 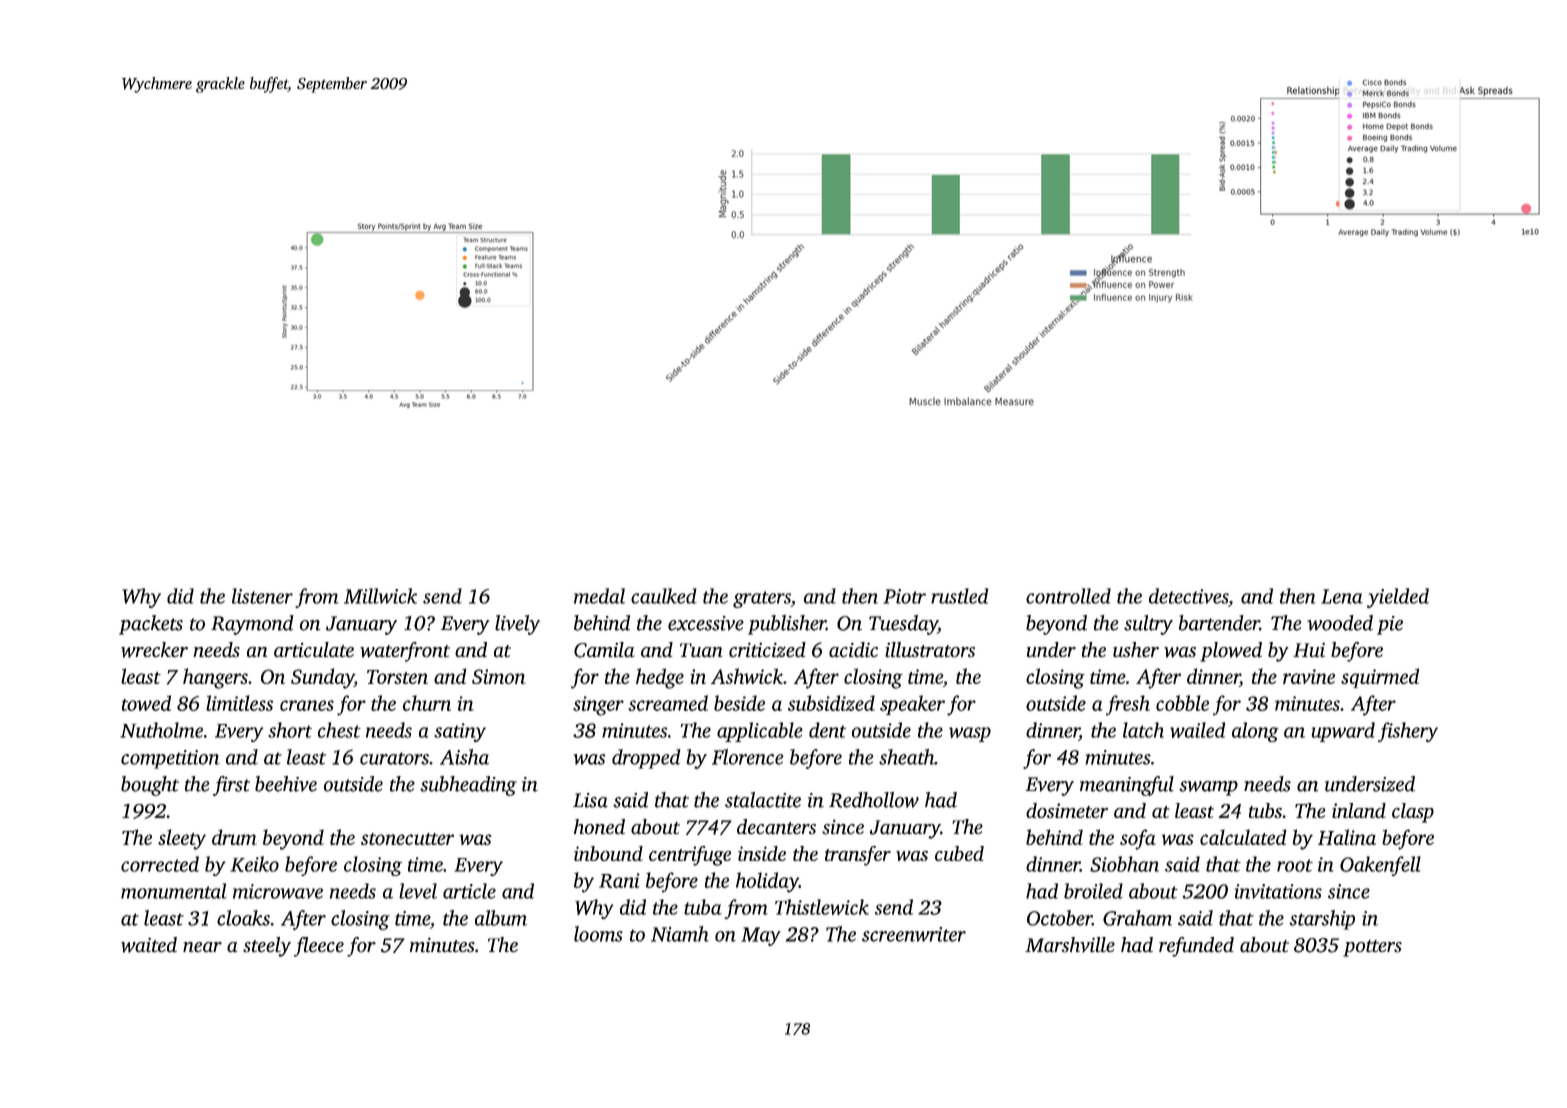 I want to click on fleece, so click(x=319, y=947).
